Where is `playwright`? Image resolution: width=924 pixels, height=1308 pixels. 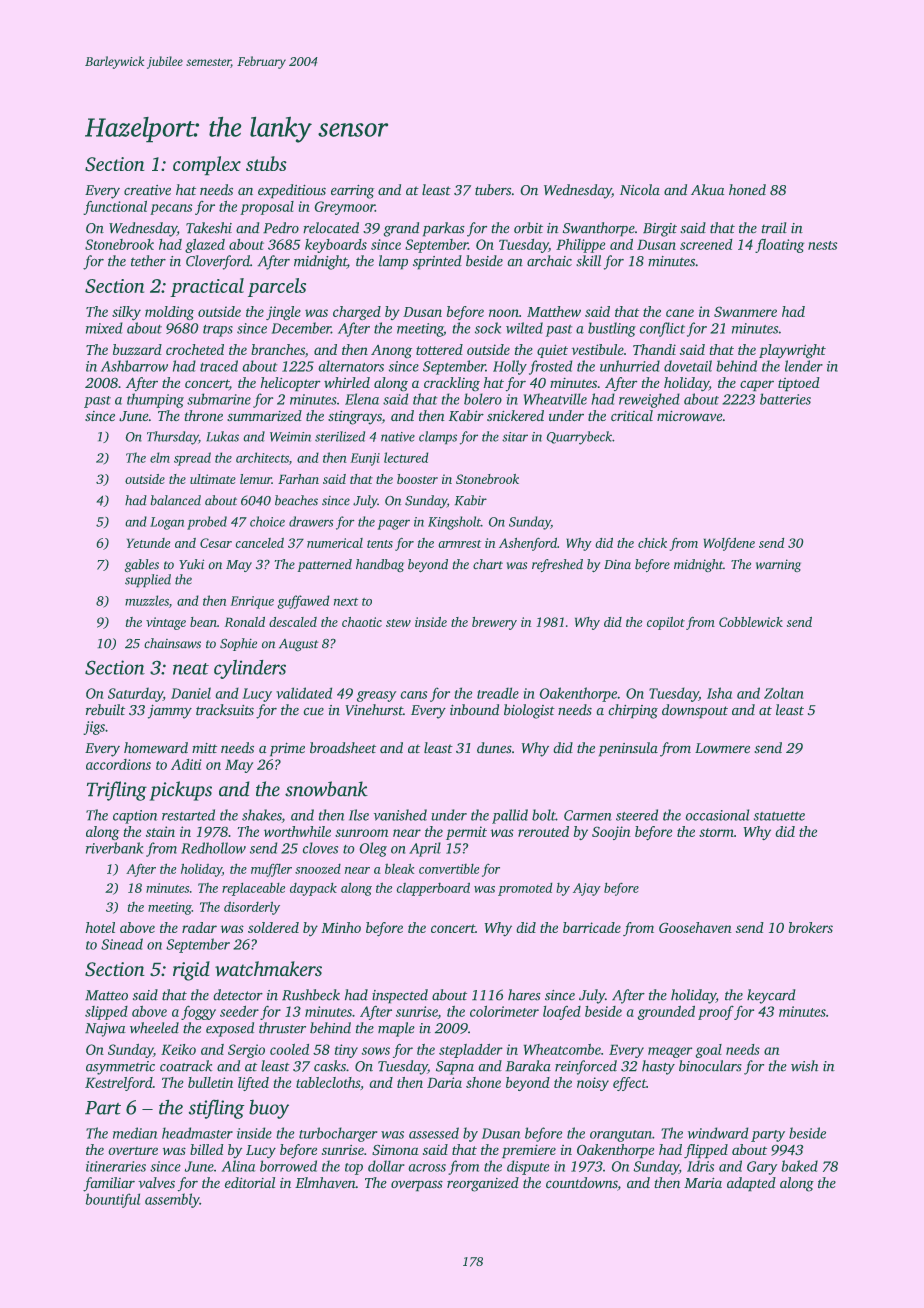 playwright is located at coordinates (792, 351).
